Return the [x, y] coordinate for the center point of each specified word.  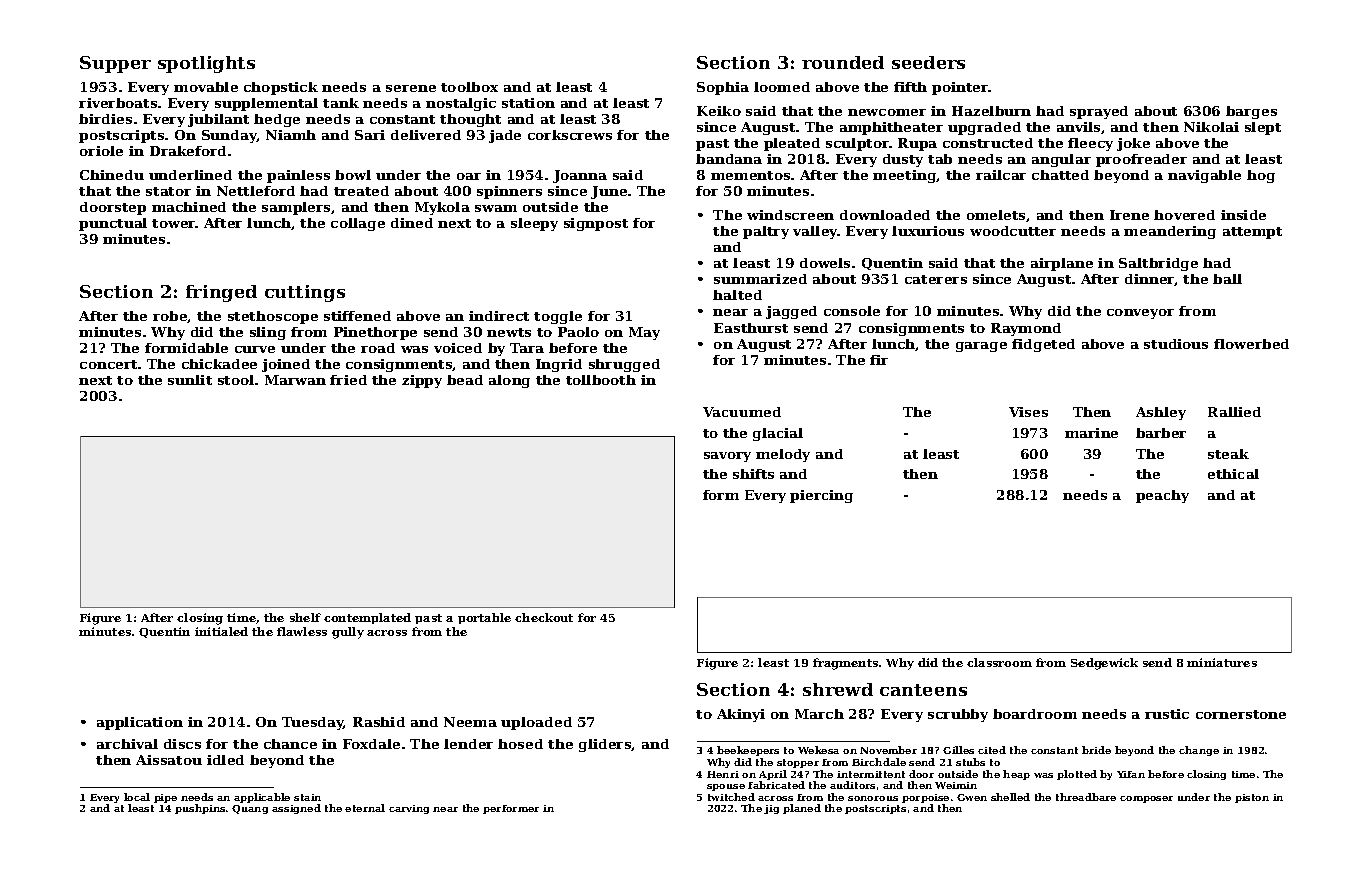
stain [307, 797]
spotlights [206, 64]
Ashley [1161, 413]
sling [268, 333]
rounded [843, 62]
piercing [821, 496]
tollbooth [601, 380]
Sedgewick [1104, 664]
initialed [221, 631]
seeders [928, 62]
